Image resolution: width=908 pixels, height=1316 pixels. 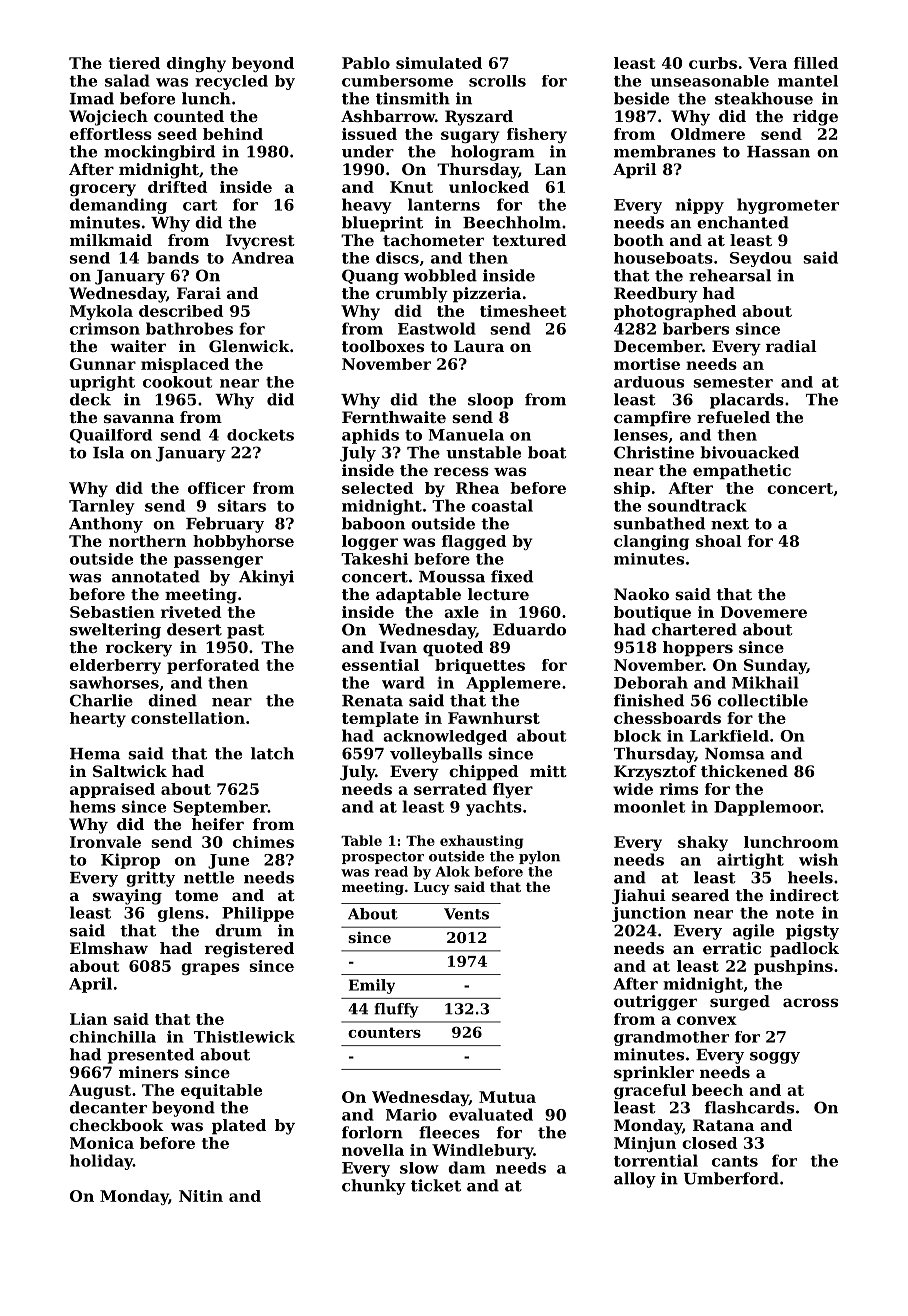 What do you see at coordinates (497, 81) in the image?
I see `scrolls` at bounding box center [497, 81].
